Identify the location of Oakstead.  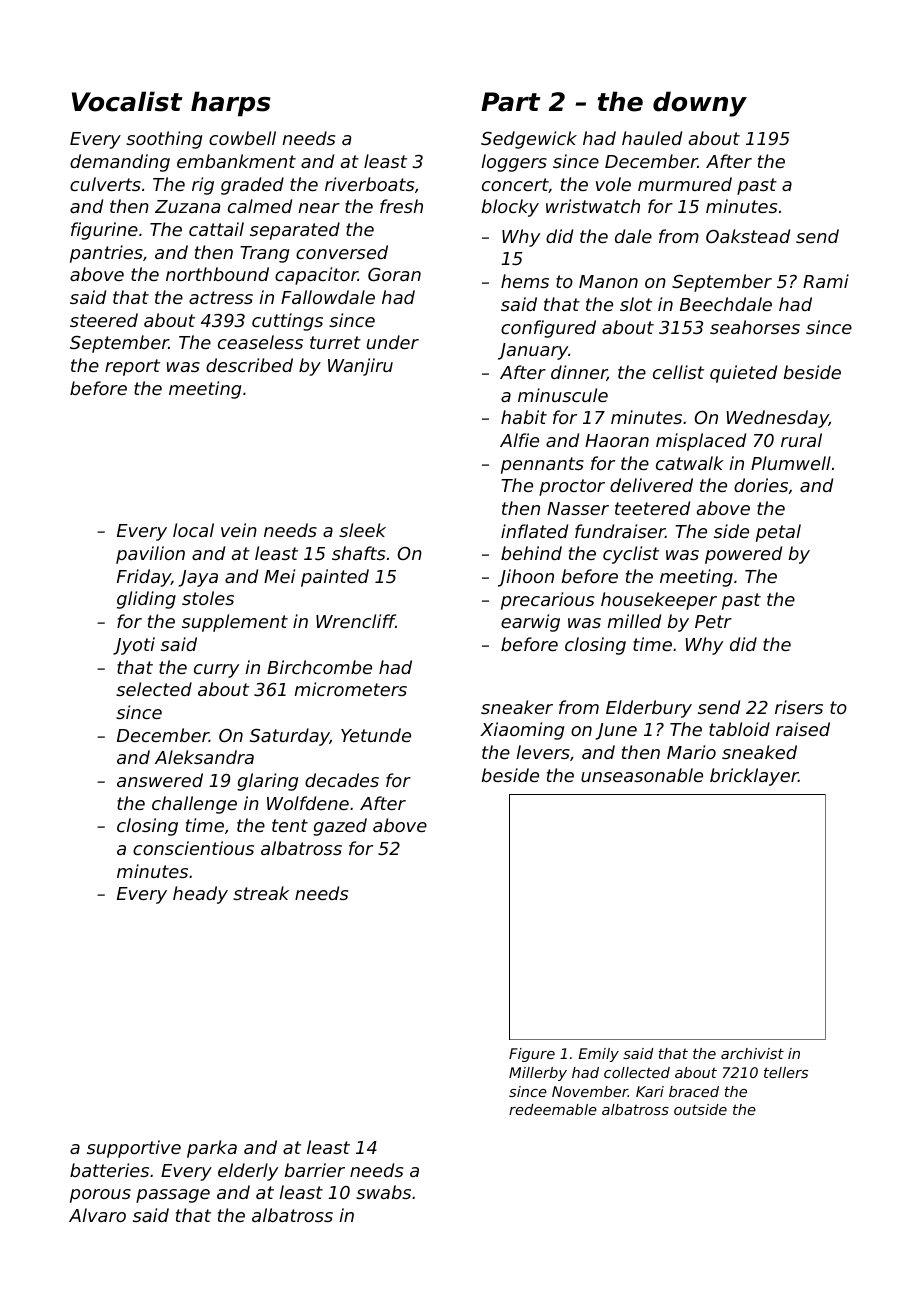
(748, 236).
